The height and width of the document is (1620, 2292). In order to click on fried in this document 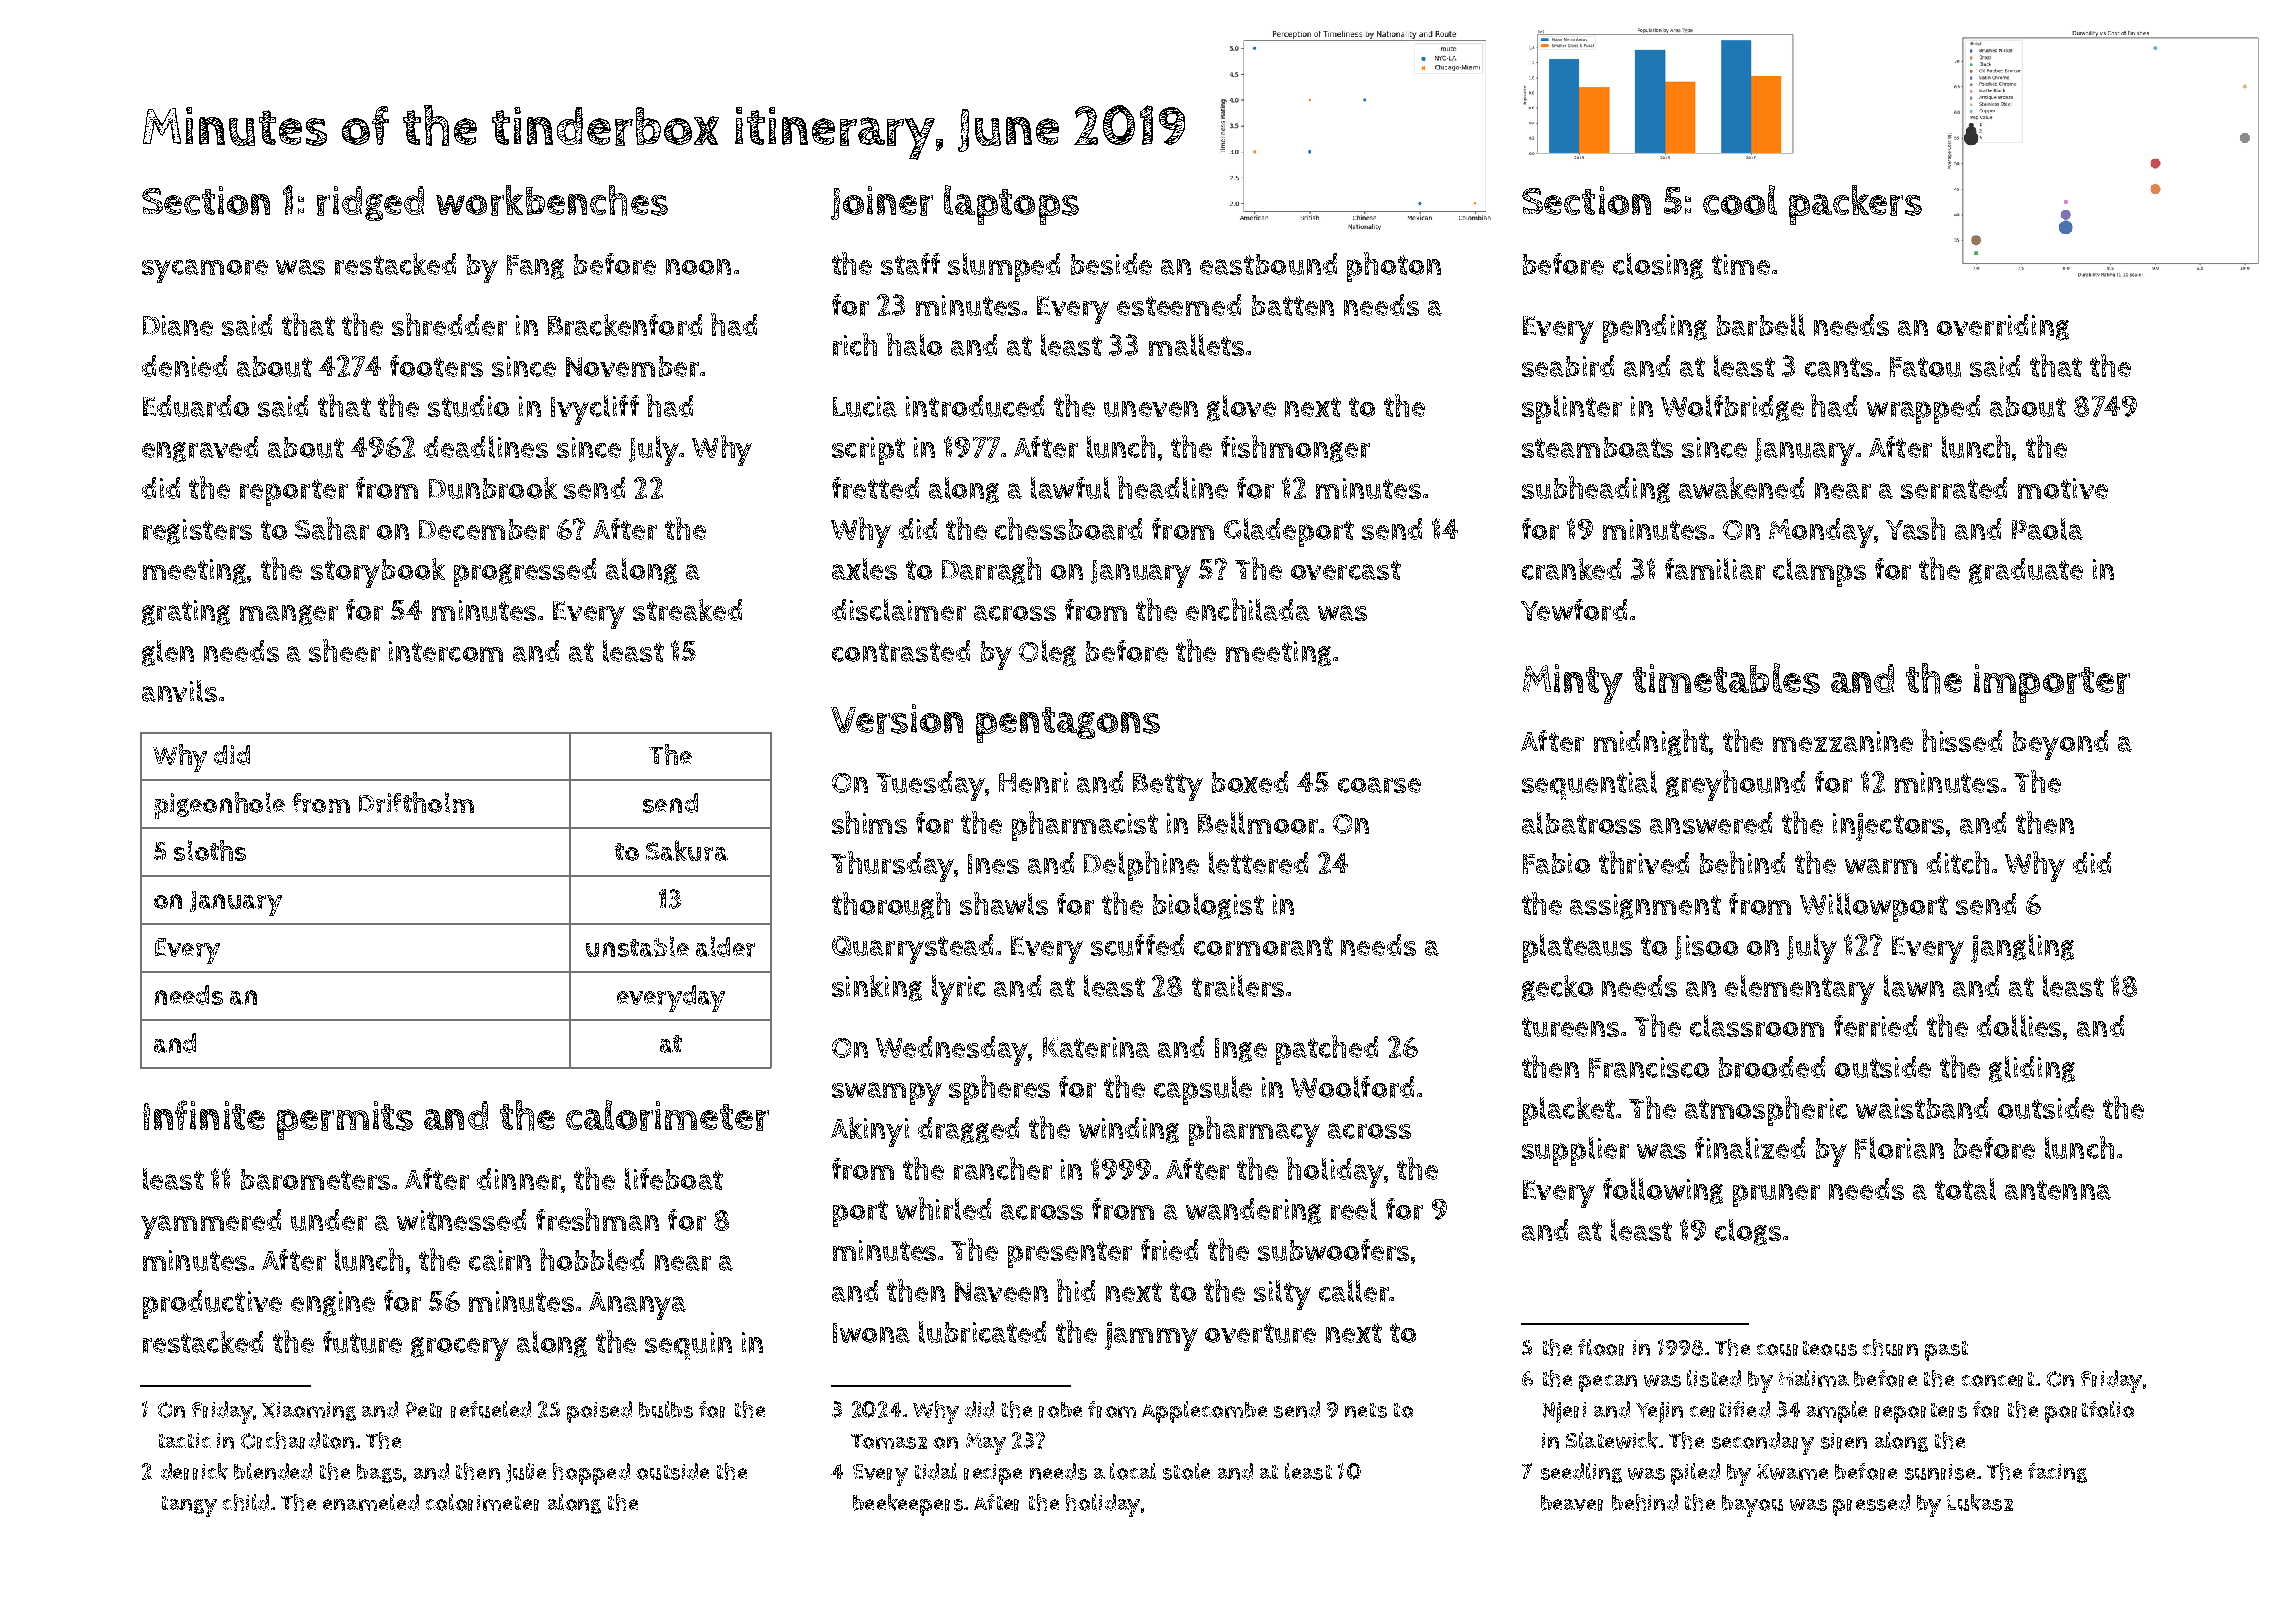, I will do `click(1169, 1250)`.
